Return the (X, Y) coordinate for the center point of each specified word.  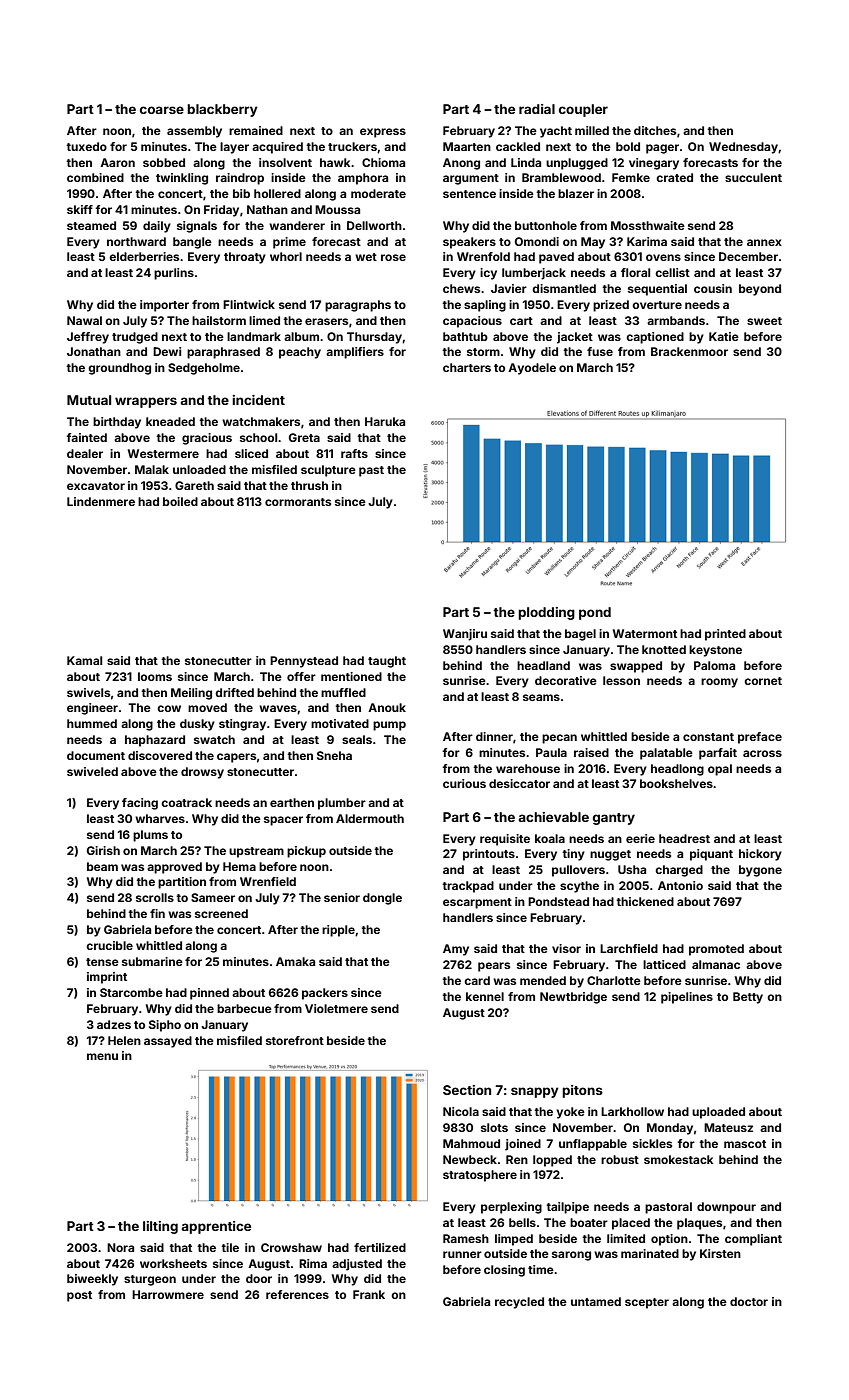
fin (157, 913)
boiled (180, 501)
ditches (655, 130)
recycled (519, 1303)
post (79, 1296)
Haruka (385, 421)
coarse (162, 110)
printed (725, 635)
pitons (582, 1091)
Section (467, 1090)
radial (537, 109)
